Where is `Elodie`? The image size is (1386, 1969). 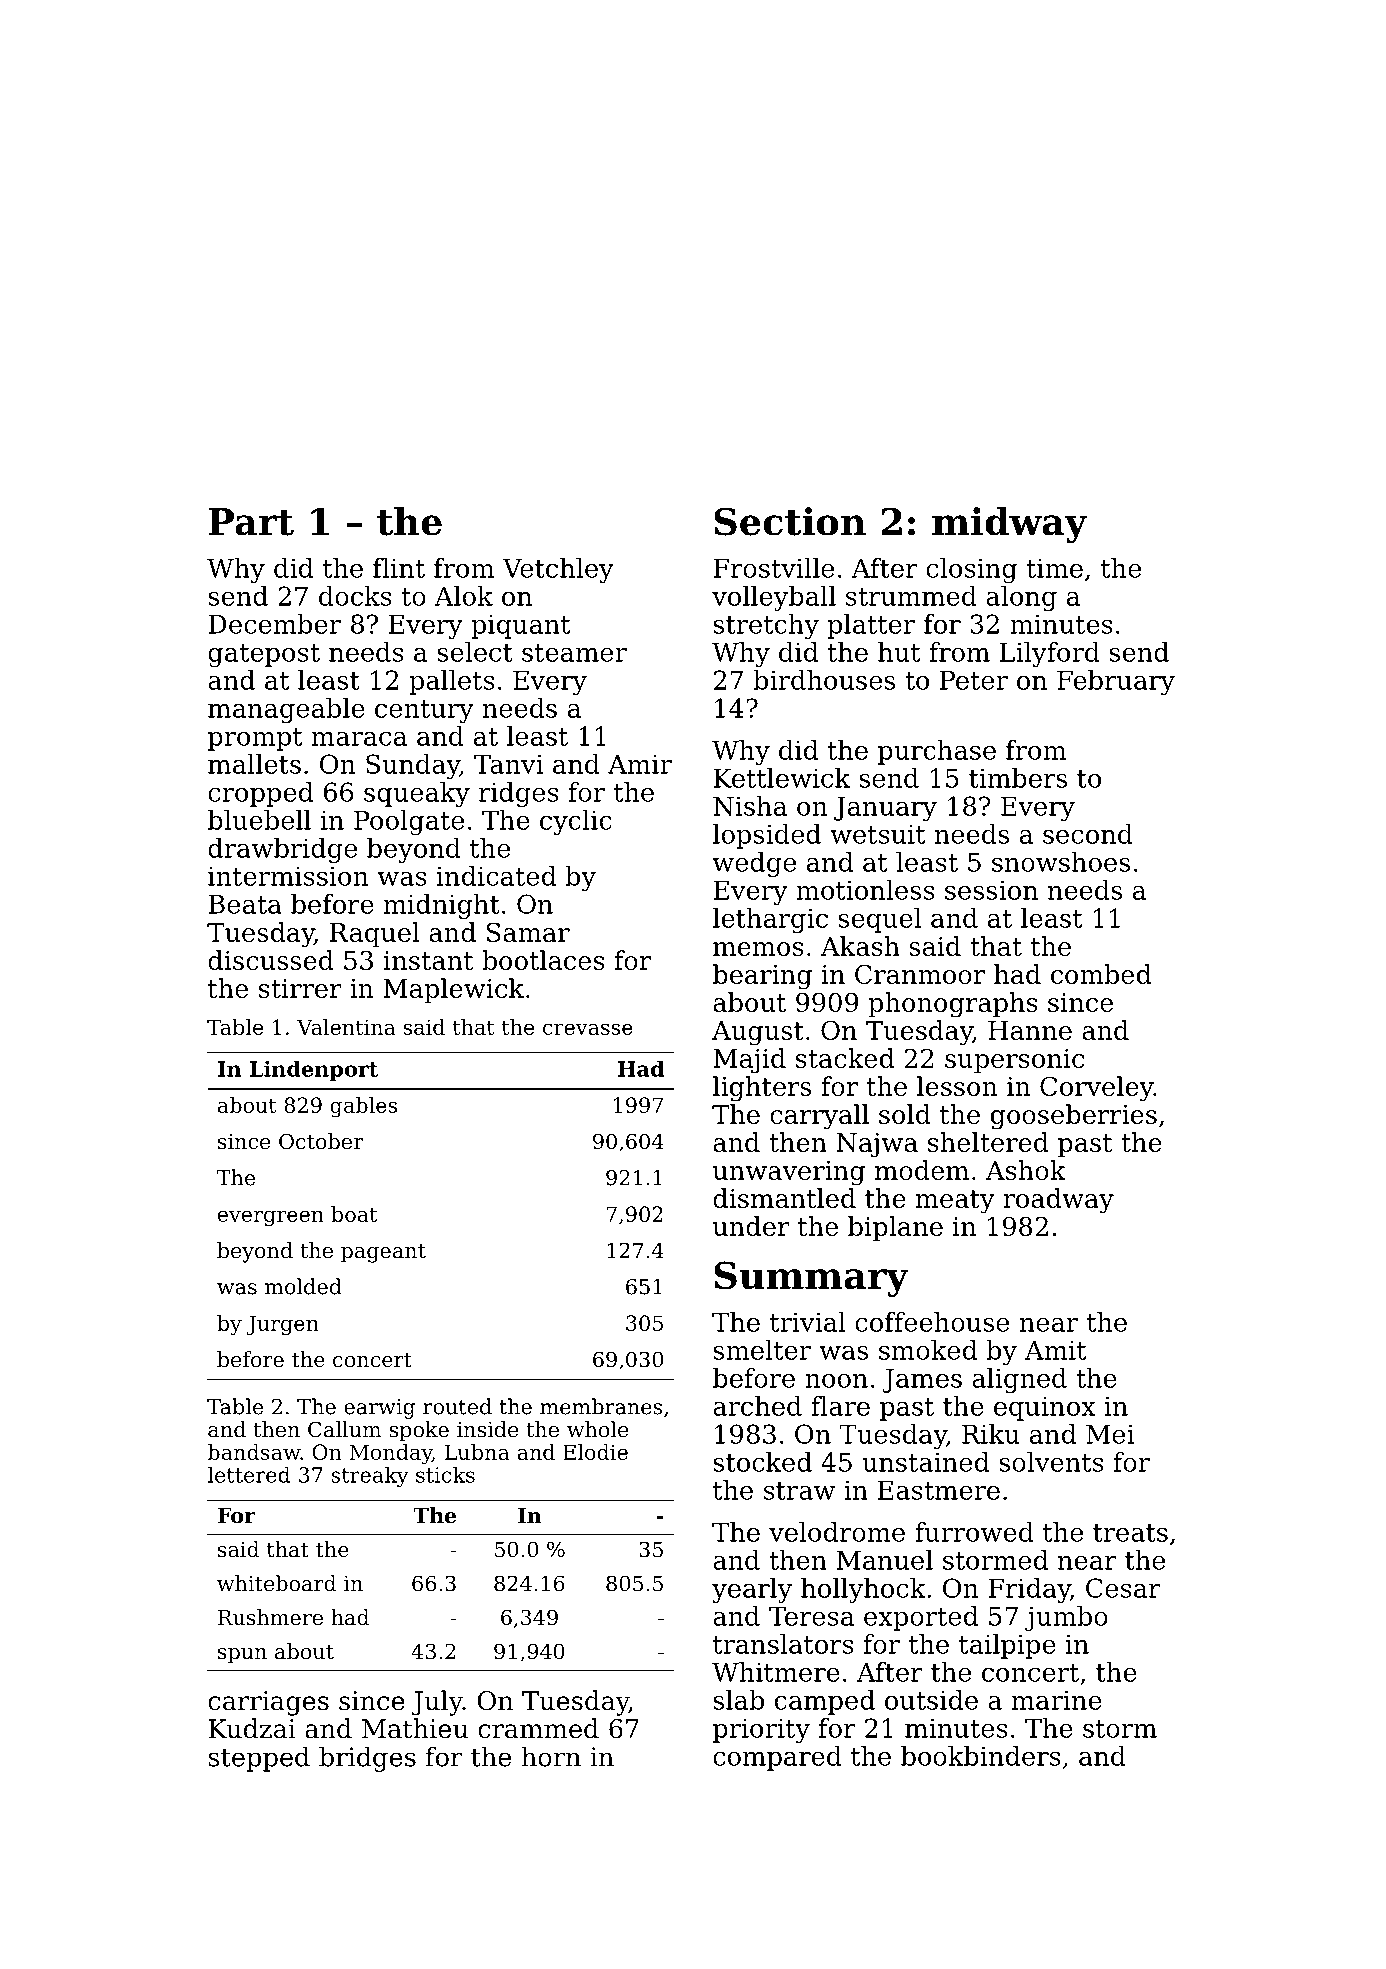
Elodie is located at coordinates (595, 1452).
